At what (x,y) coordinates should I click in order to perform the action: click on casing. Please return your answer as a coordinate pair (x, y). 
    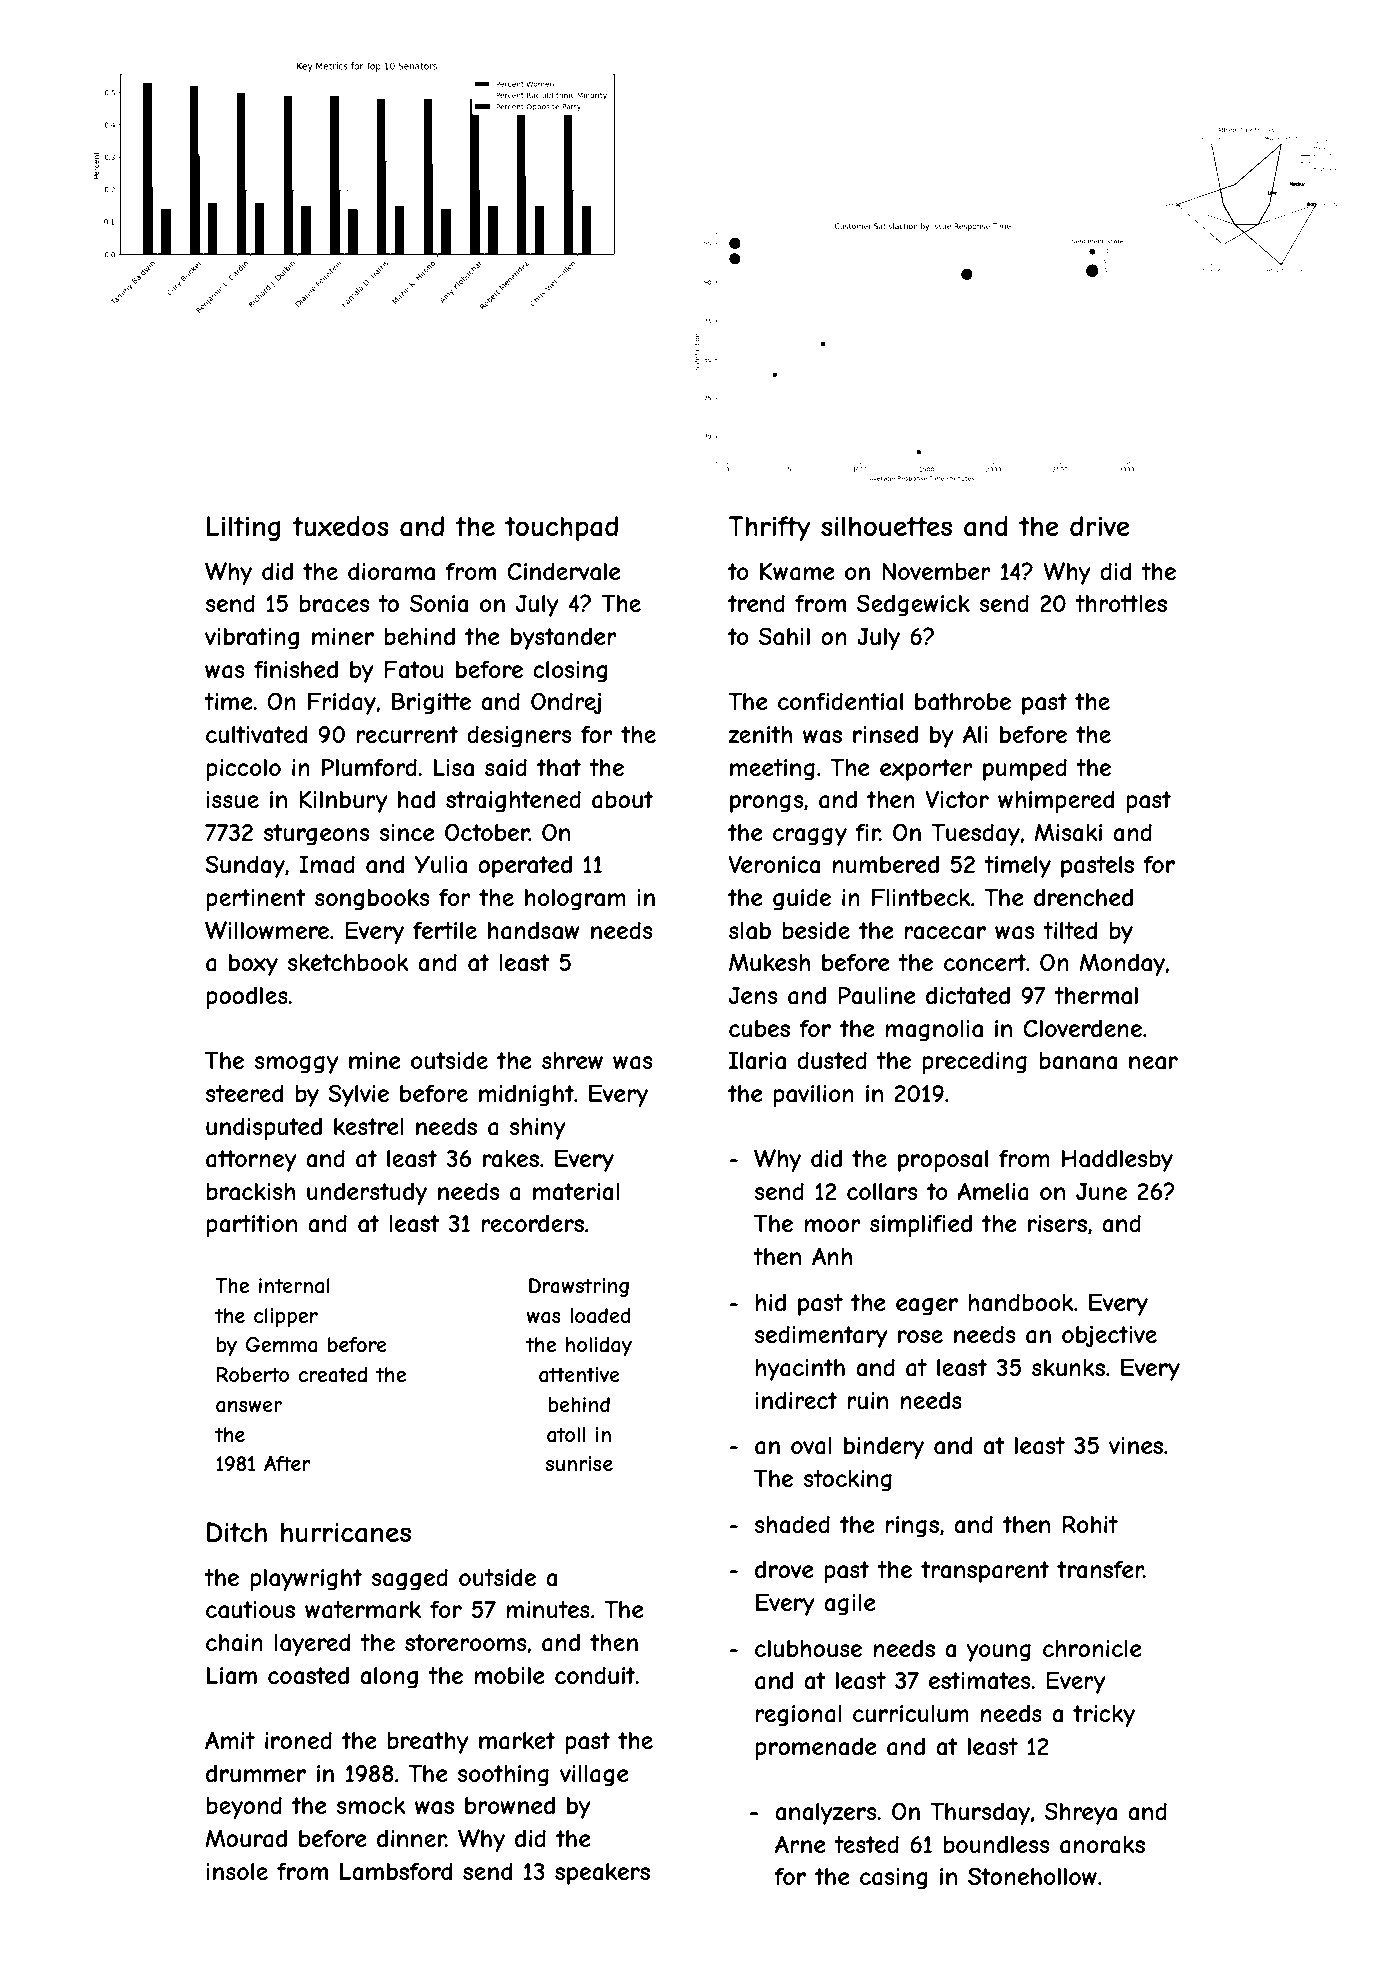
    Looking at the image, I should click on (893, 1879).
